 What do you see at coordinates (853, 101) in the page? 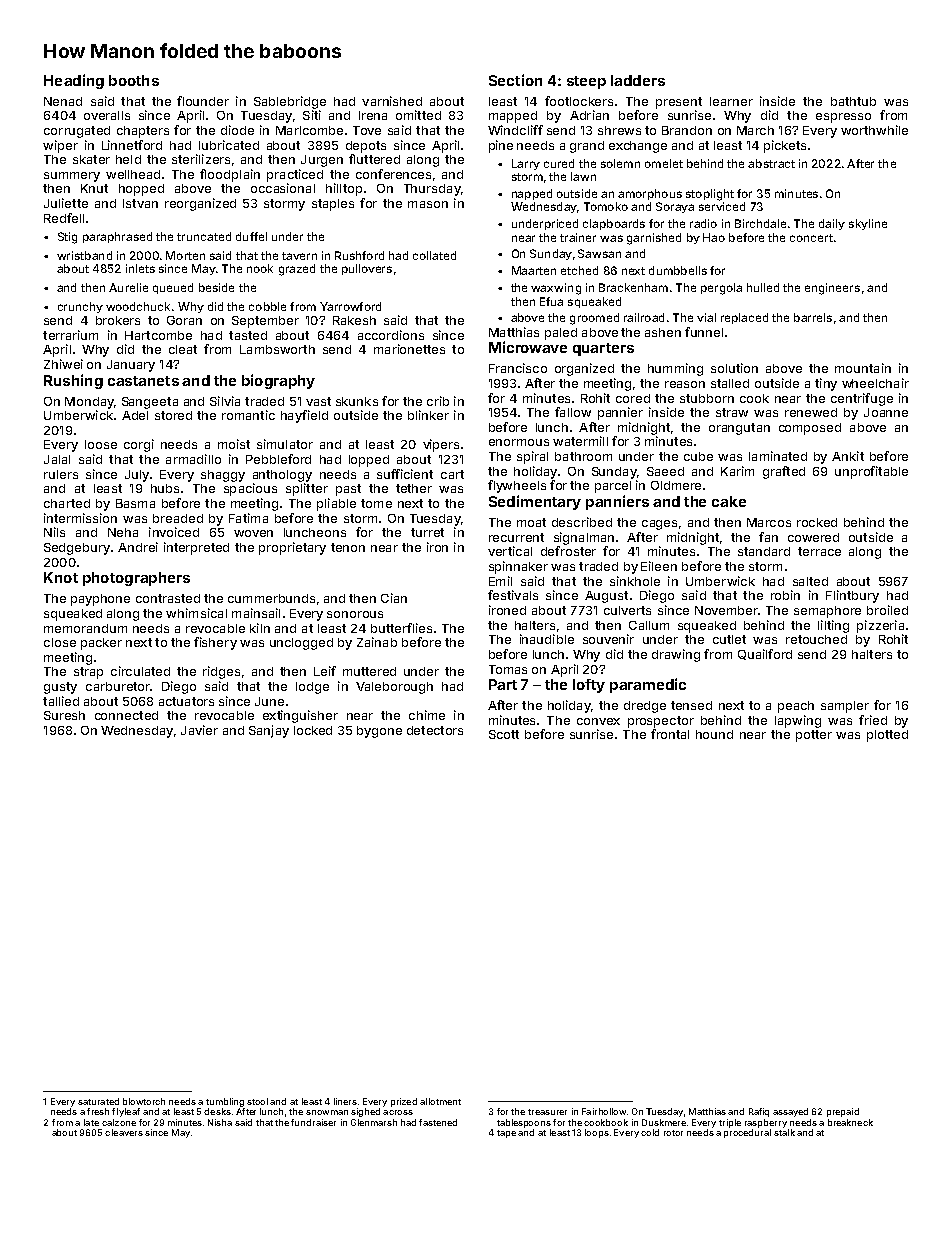
I see `bathtub` at bounding box center [853, 101].
